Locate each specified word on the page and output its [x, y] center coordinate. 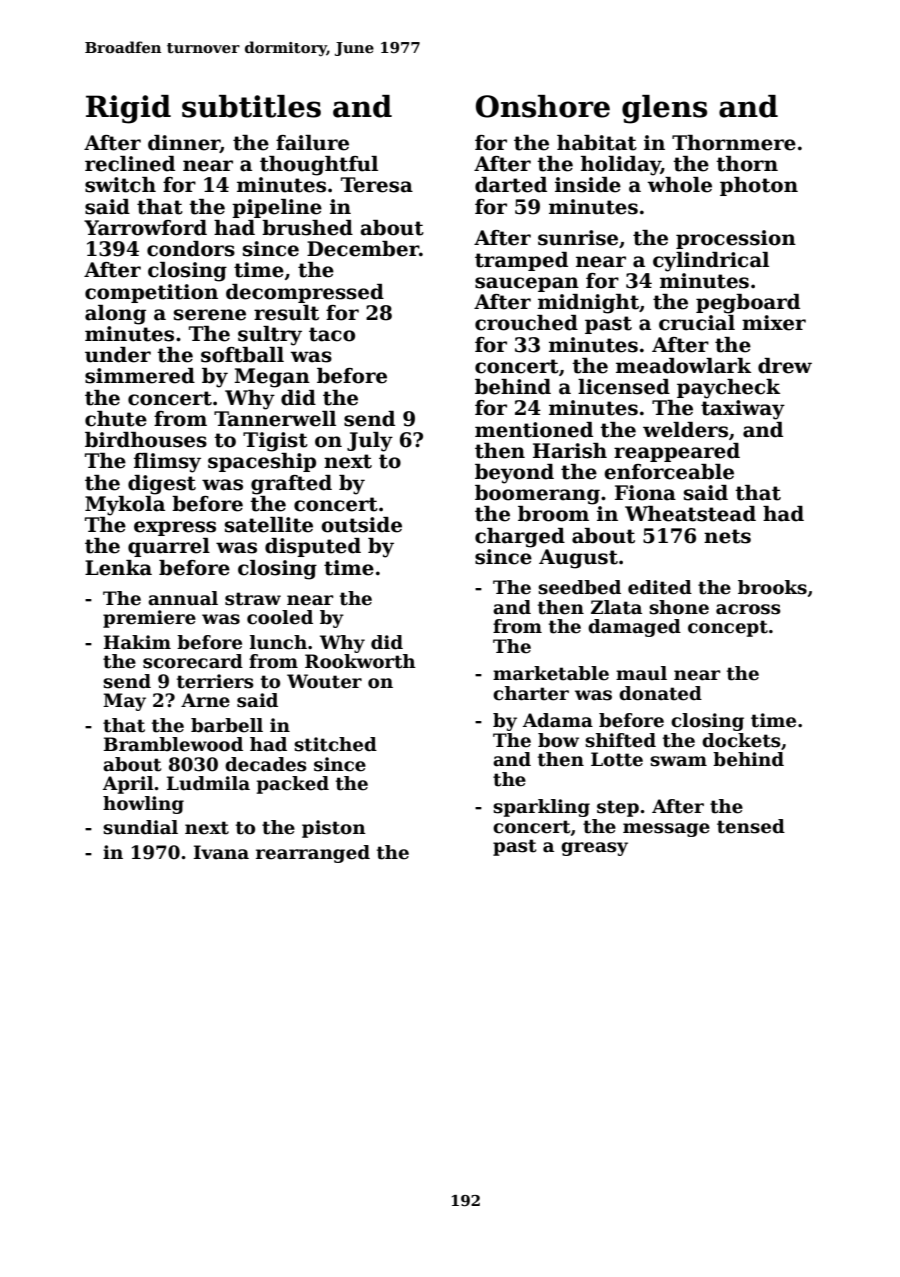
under [118, 355]
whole [679, 185]
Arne [205, 700]
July [370, 442]
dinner [184, 144]
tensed [751, 826]
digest [162, 485]
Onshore [543, 106]
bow [558, 740]
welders [685, 430]
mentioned [534, 430]
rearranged [313, 854]
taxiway [743, 410]
